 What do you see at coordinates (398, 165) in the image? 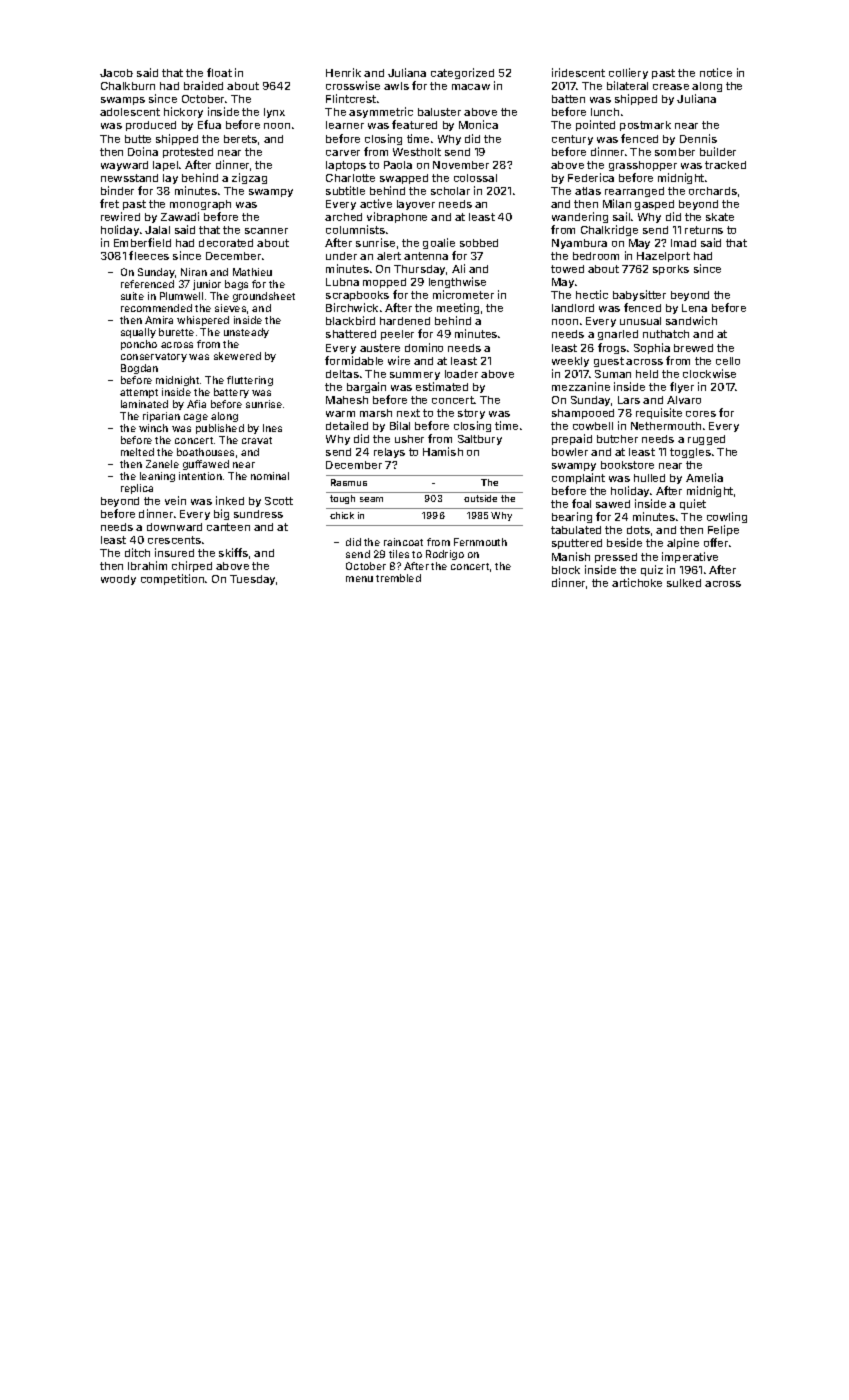
I see `Paola` at bounding box center [398, 165].
